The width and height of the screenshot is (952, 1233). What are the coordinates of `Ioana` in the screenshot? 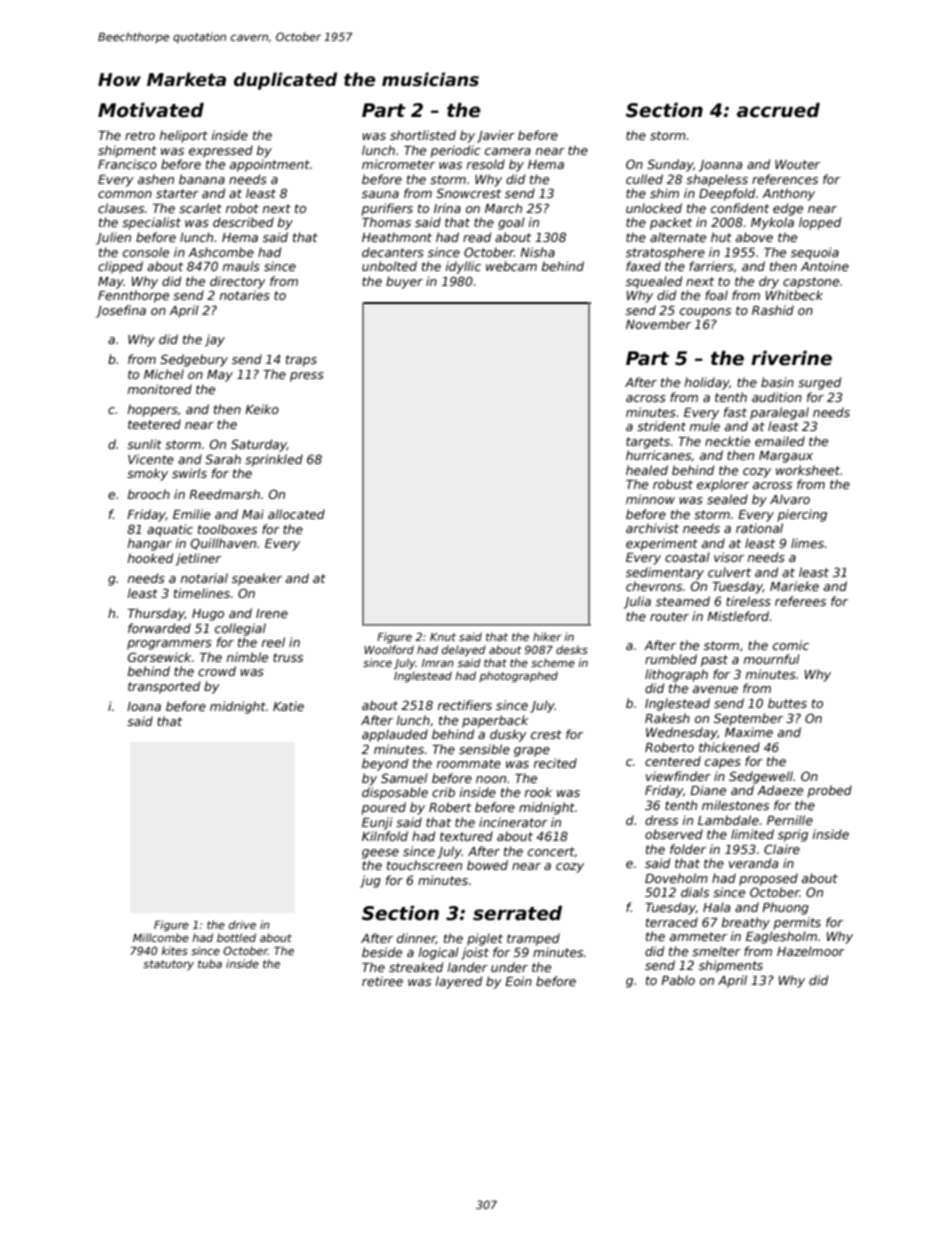 It's located at (144, 706).
